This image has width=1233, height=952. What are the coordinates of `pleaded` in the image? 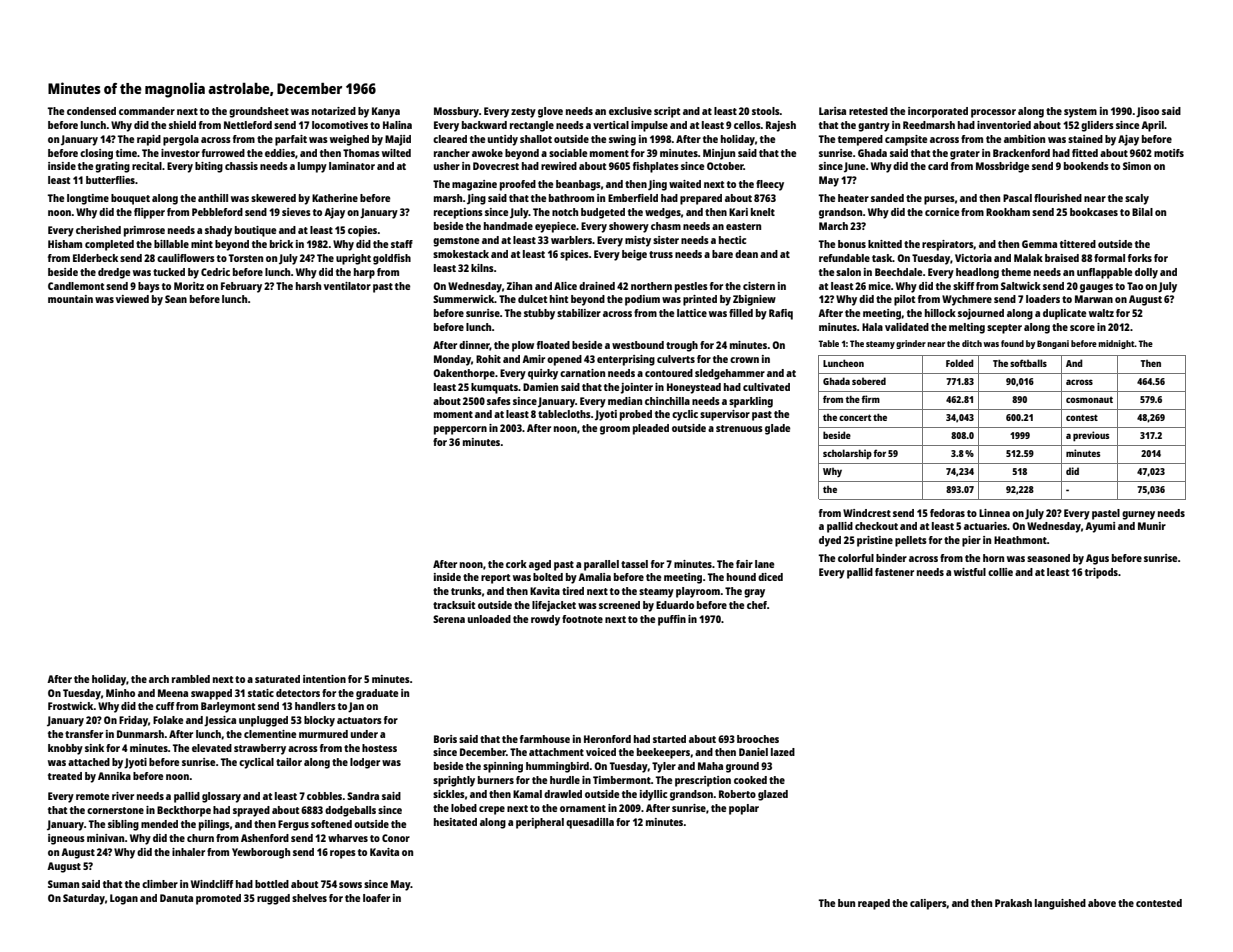 It's located at (651, 429).
